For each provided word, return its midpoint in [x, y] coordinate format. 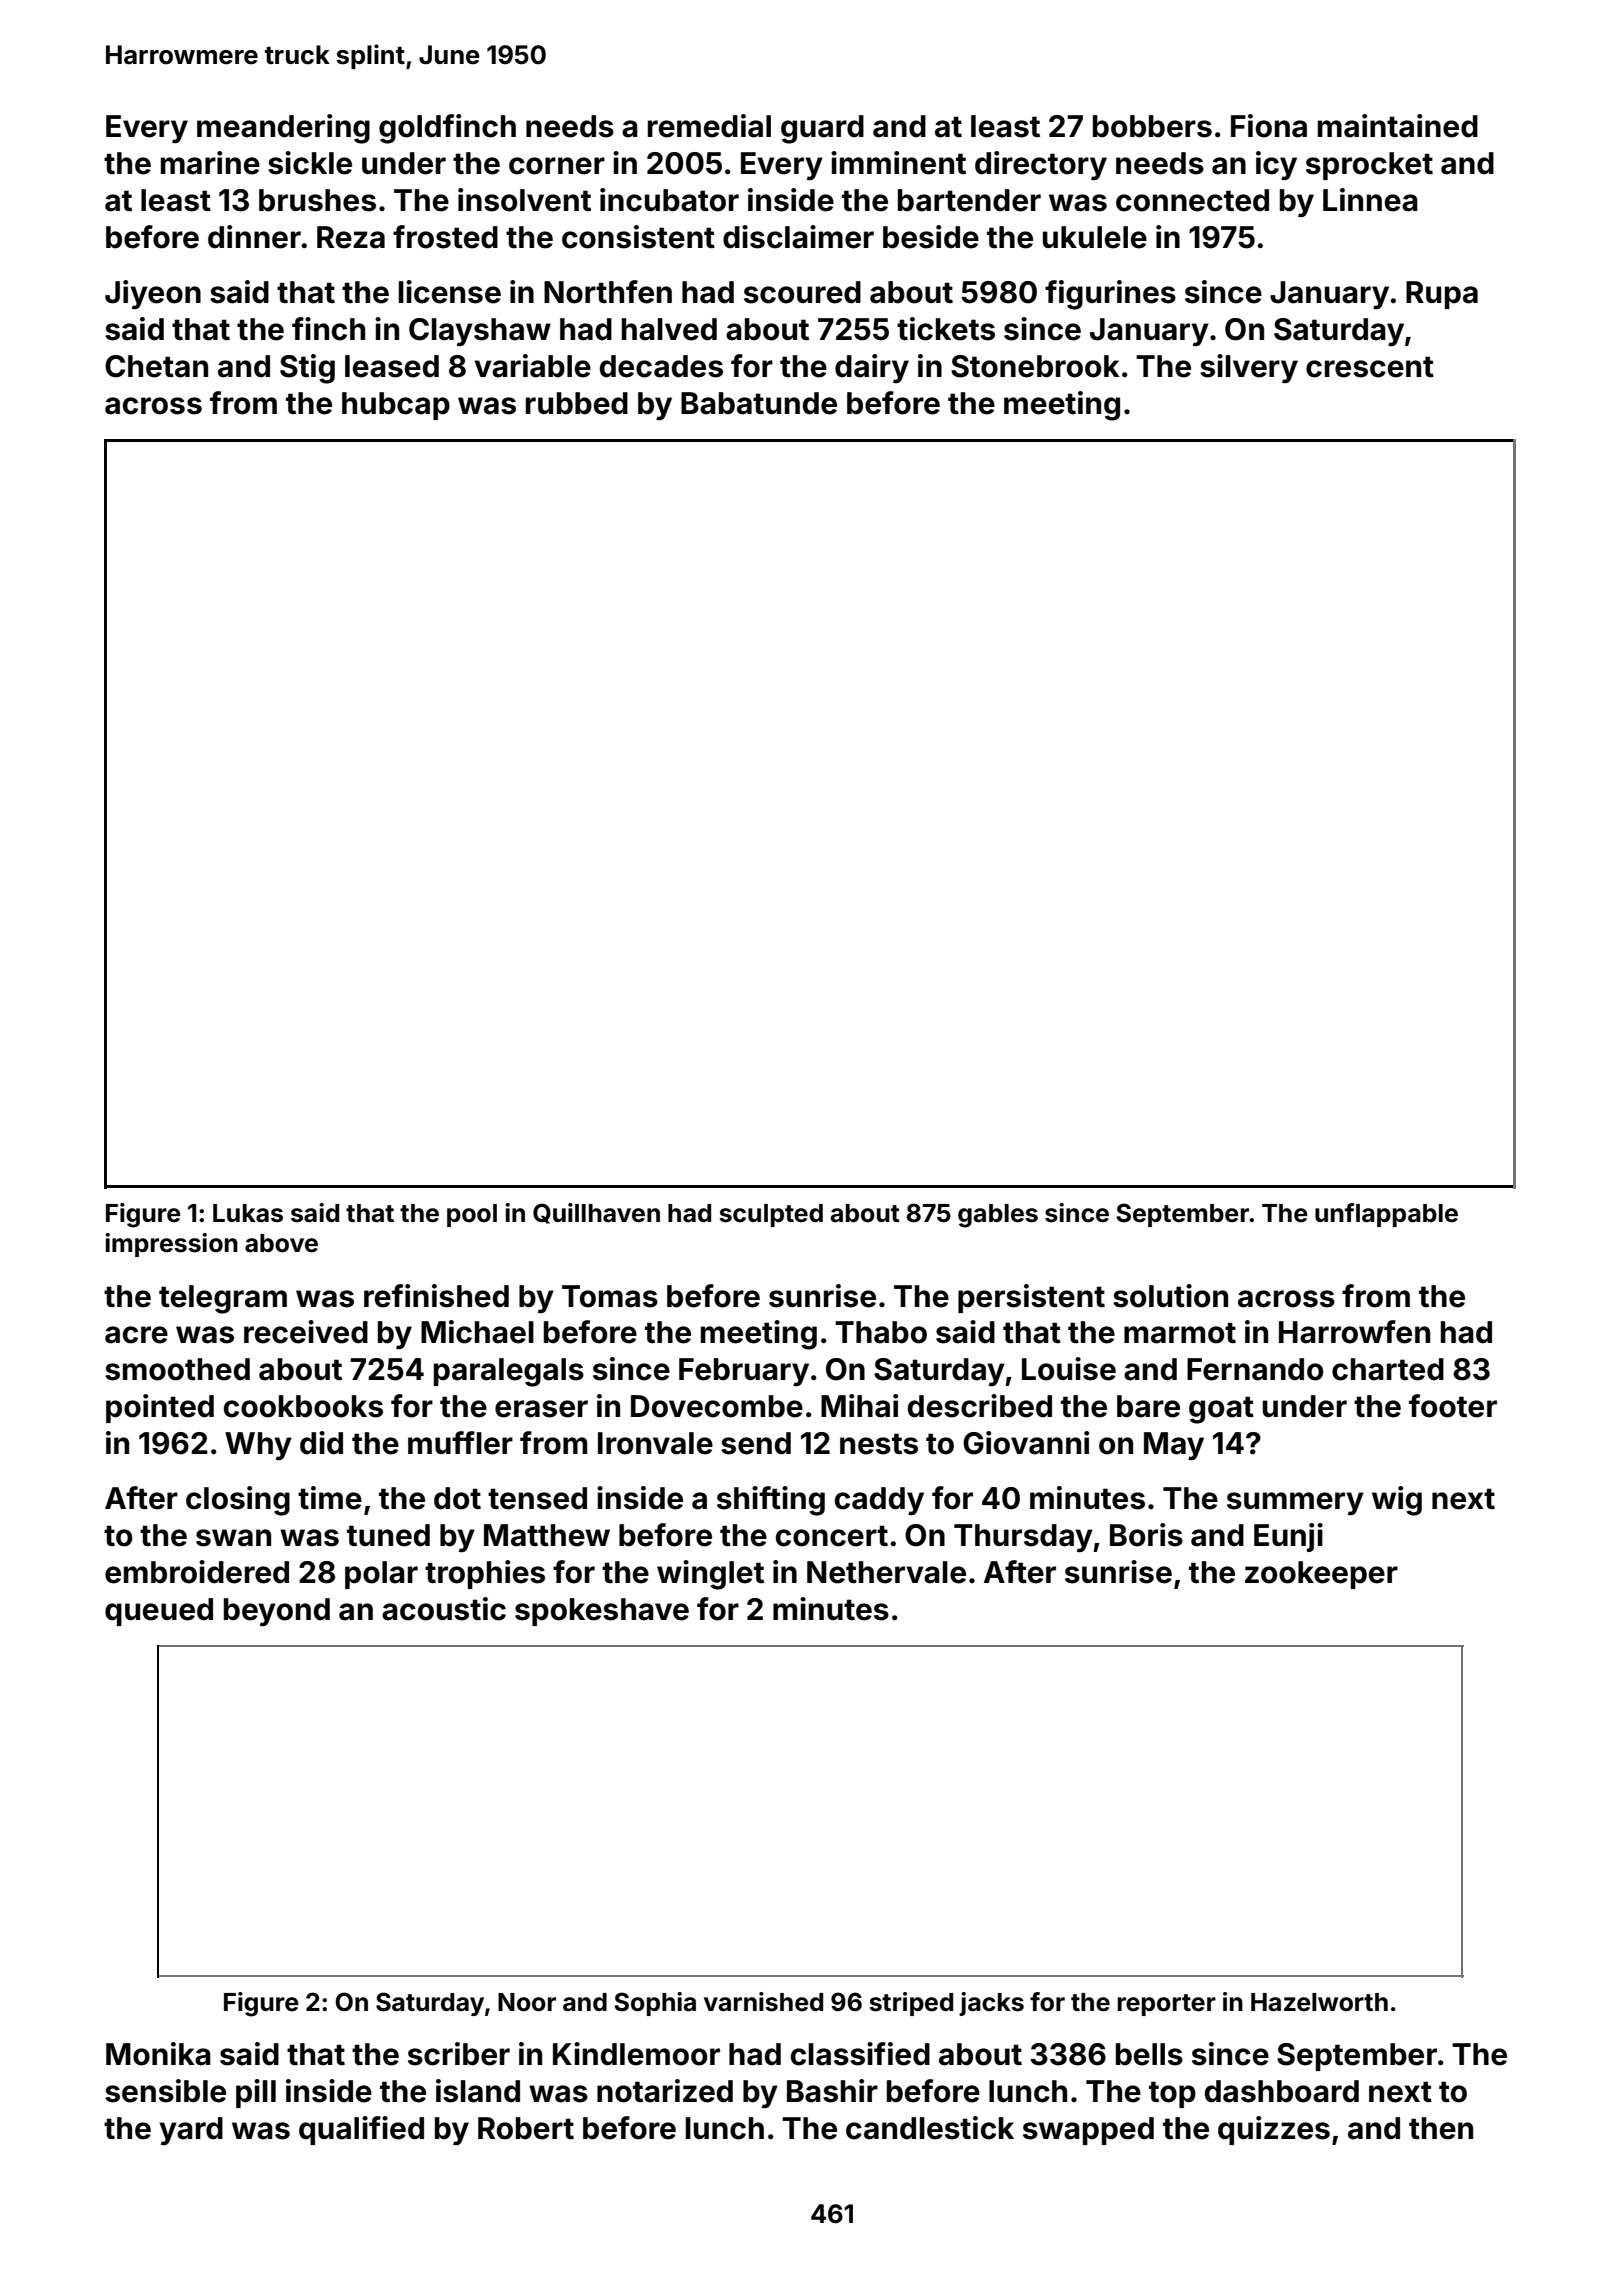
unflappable [1386, 1215]
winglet [710, 1575]
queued [159, 1612]
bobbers [1152, 126]
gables [998, 1216]
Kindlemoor [636, 2054]
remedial [709, 126]
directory [1041, 165]
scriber [459, 2054]
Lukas [248, 1213]
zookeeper [1321, 1575]
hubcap [396, 406]
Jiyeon [153, 295]
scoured [802, 292]
